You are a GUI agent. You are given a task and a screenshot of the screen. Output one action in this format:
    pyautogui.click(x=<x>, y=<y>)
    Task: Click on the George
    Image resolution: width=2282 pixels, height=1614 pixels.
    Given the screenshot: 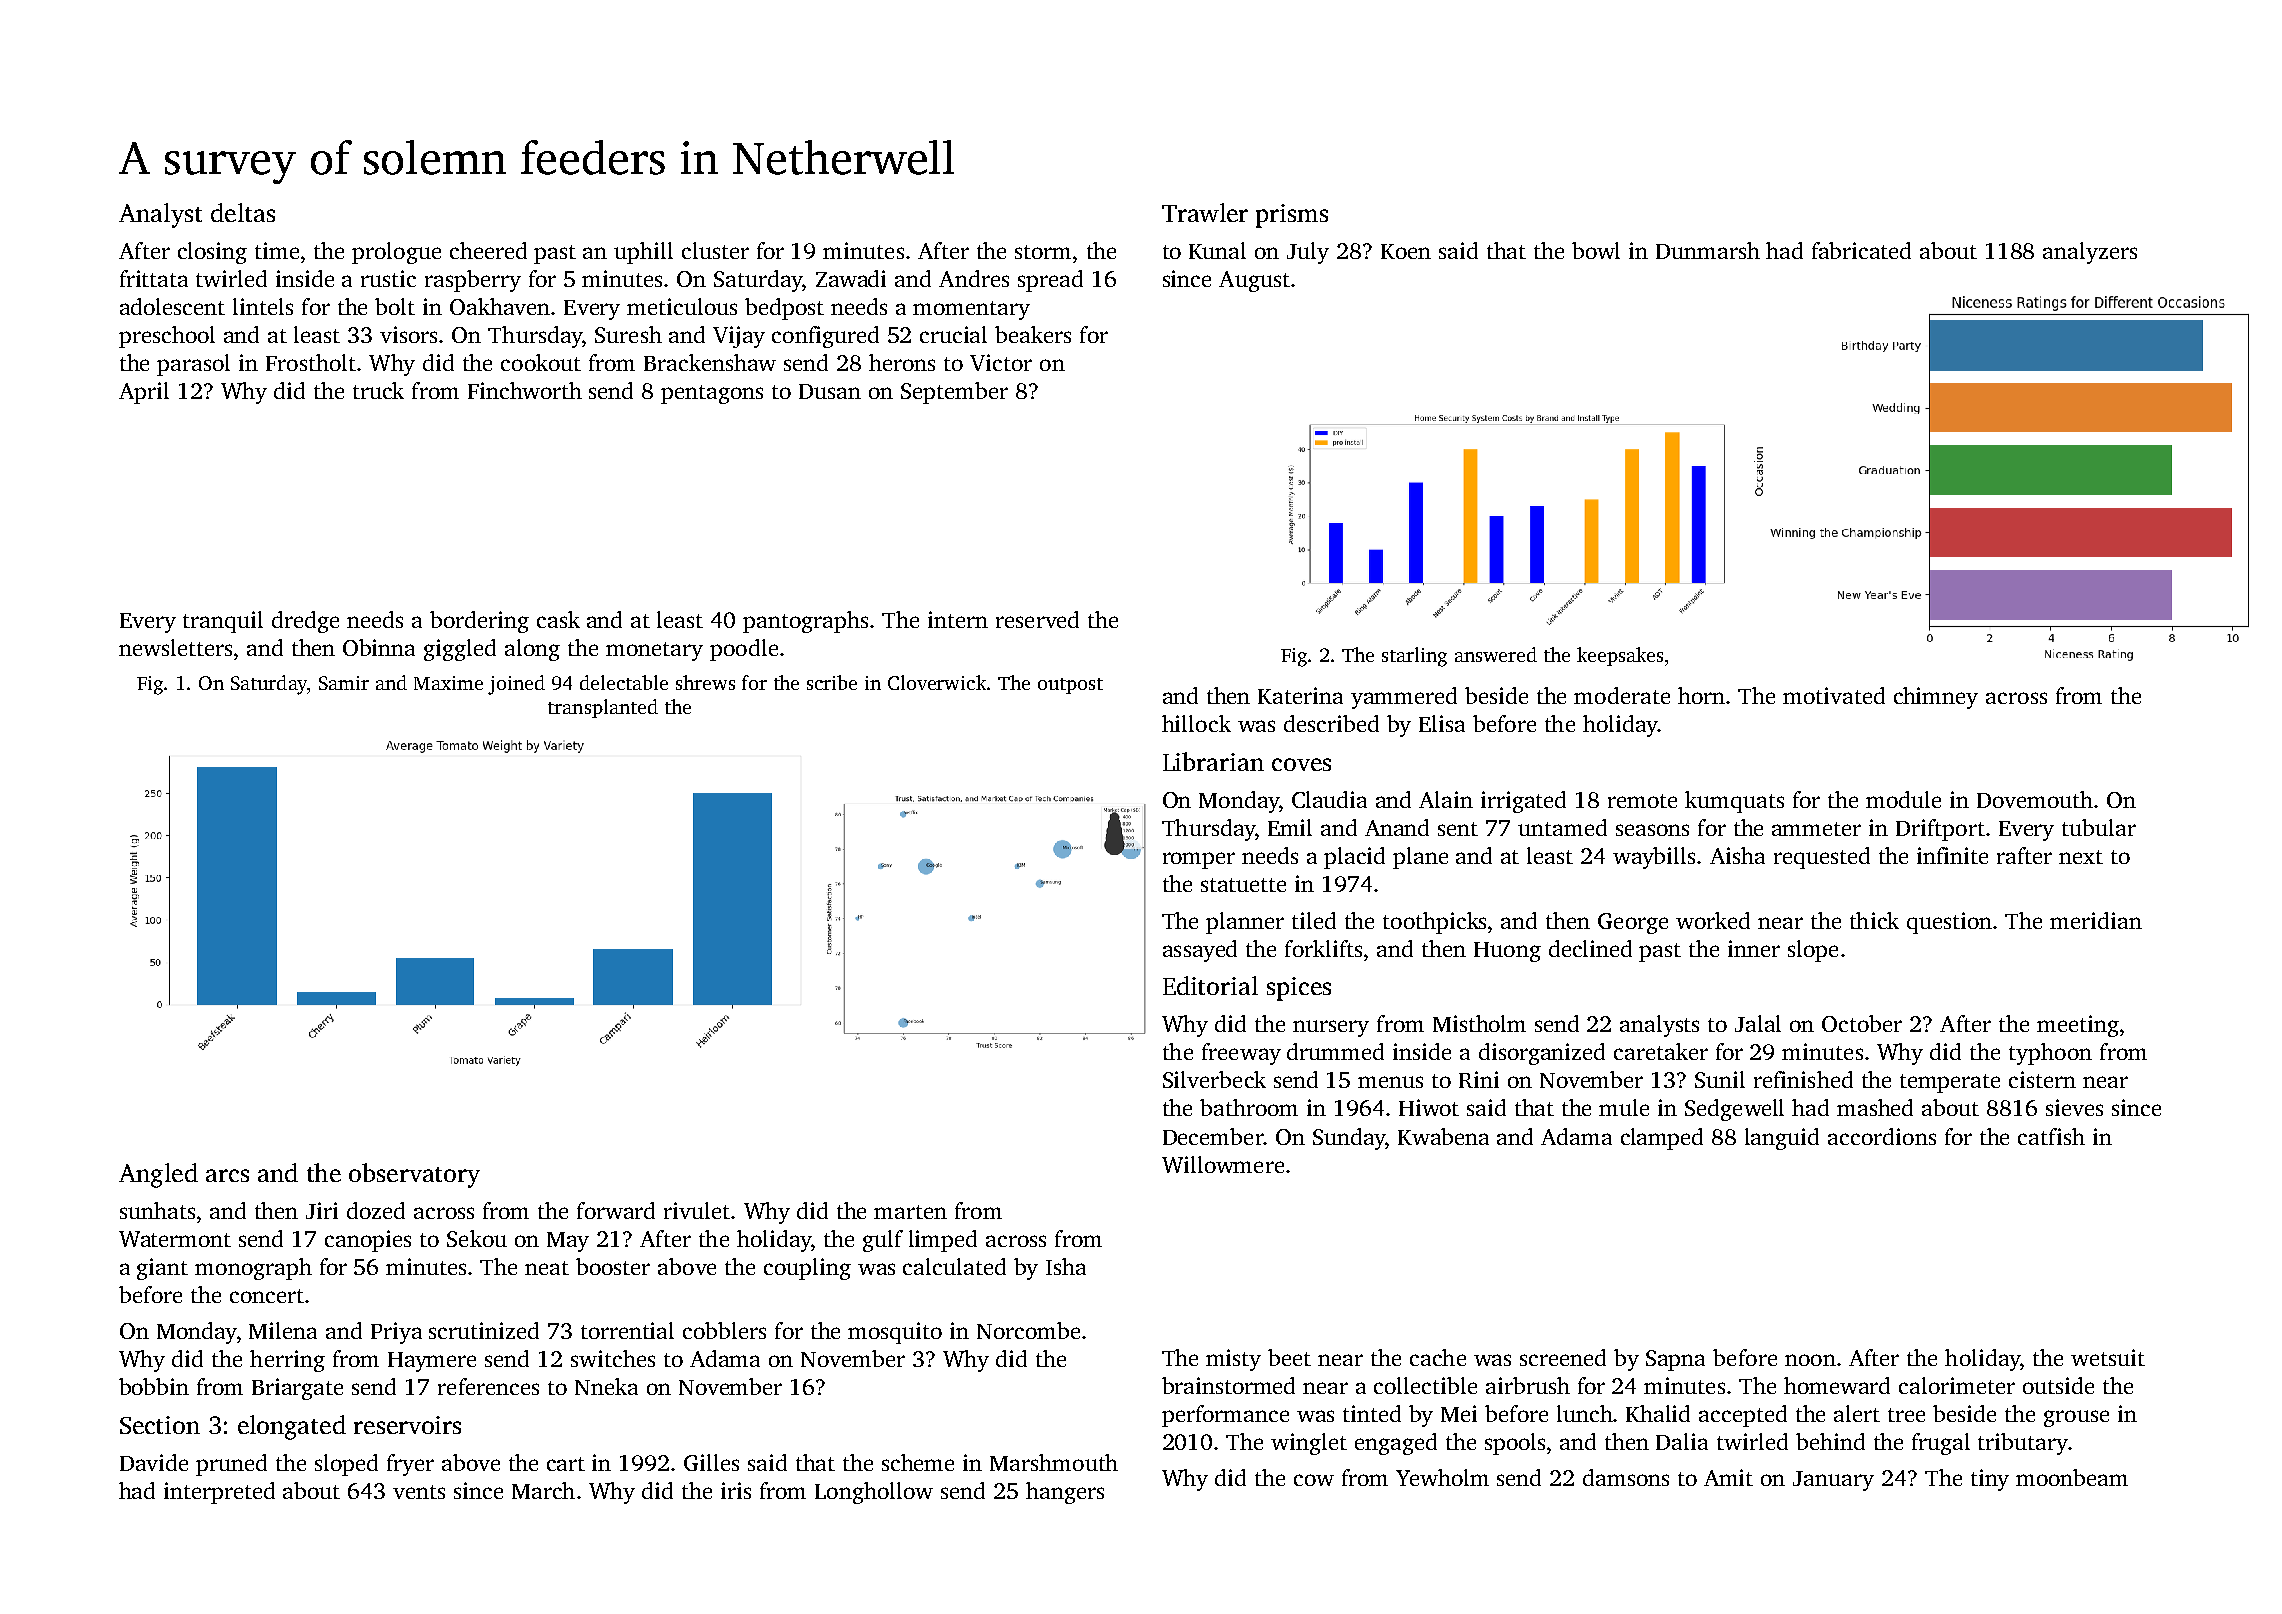 What is the action you would take?
    pyautogui.click(x=1633, y=923)
